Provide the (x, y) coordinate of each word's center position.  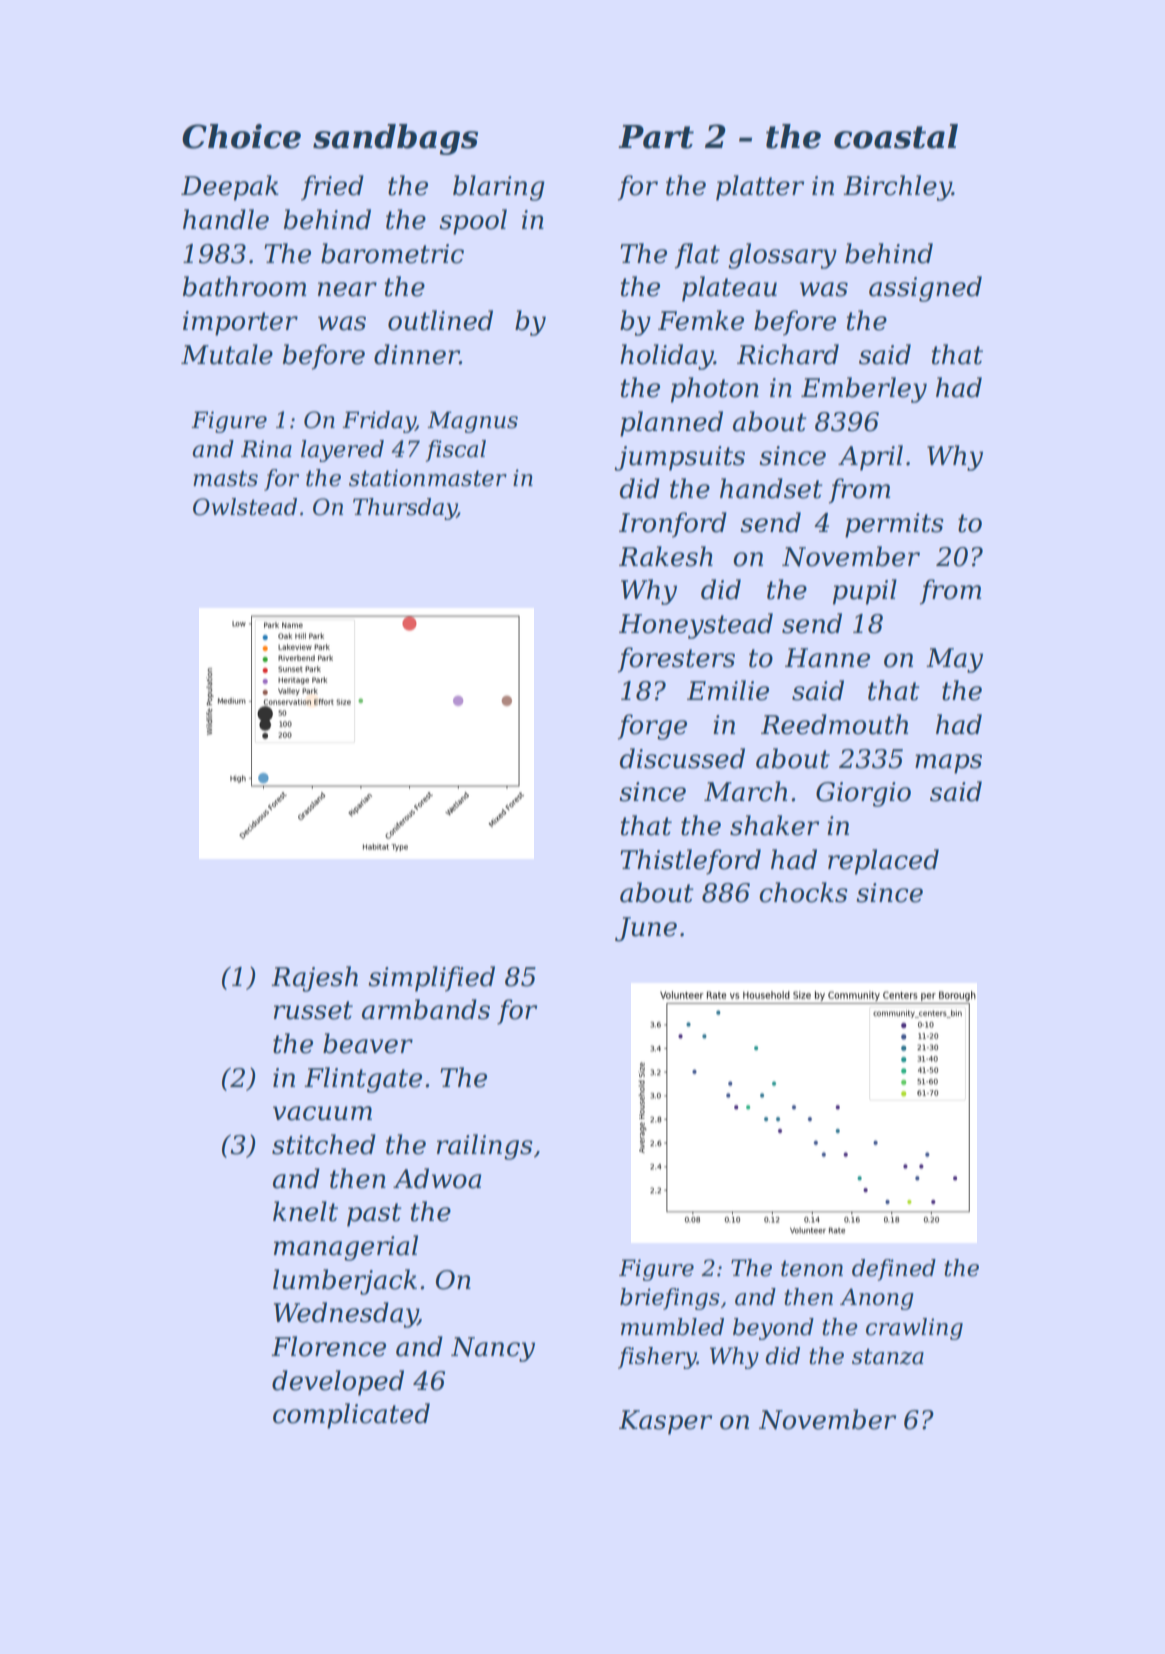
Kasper (665, 1422)
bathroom (244, 286)
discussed (682, 758)
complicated (351, 1416)
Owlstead (245, 507)
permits (894, 525)
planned (671, 424)
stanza (888, 1357)
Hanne (827, 658)
